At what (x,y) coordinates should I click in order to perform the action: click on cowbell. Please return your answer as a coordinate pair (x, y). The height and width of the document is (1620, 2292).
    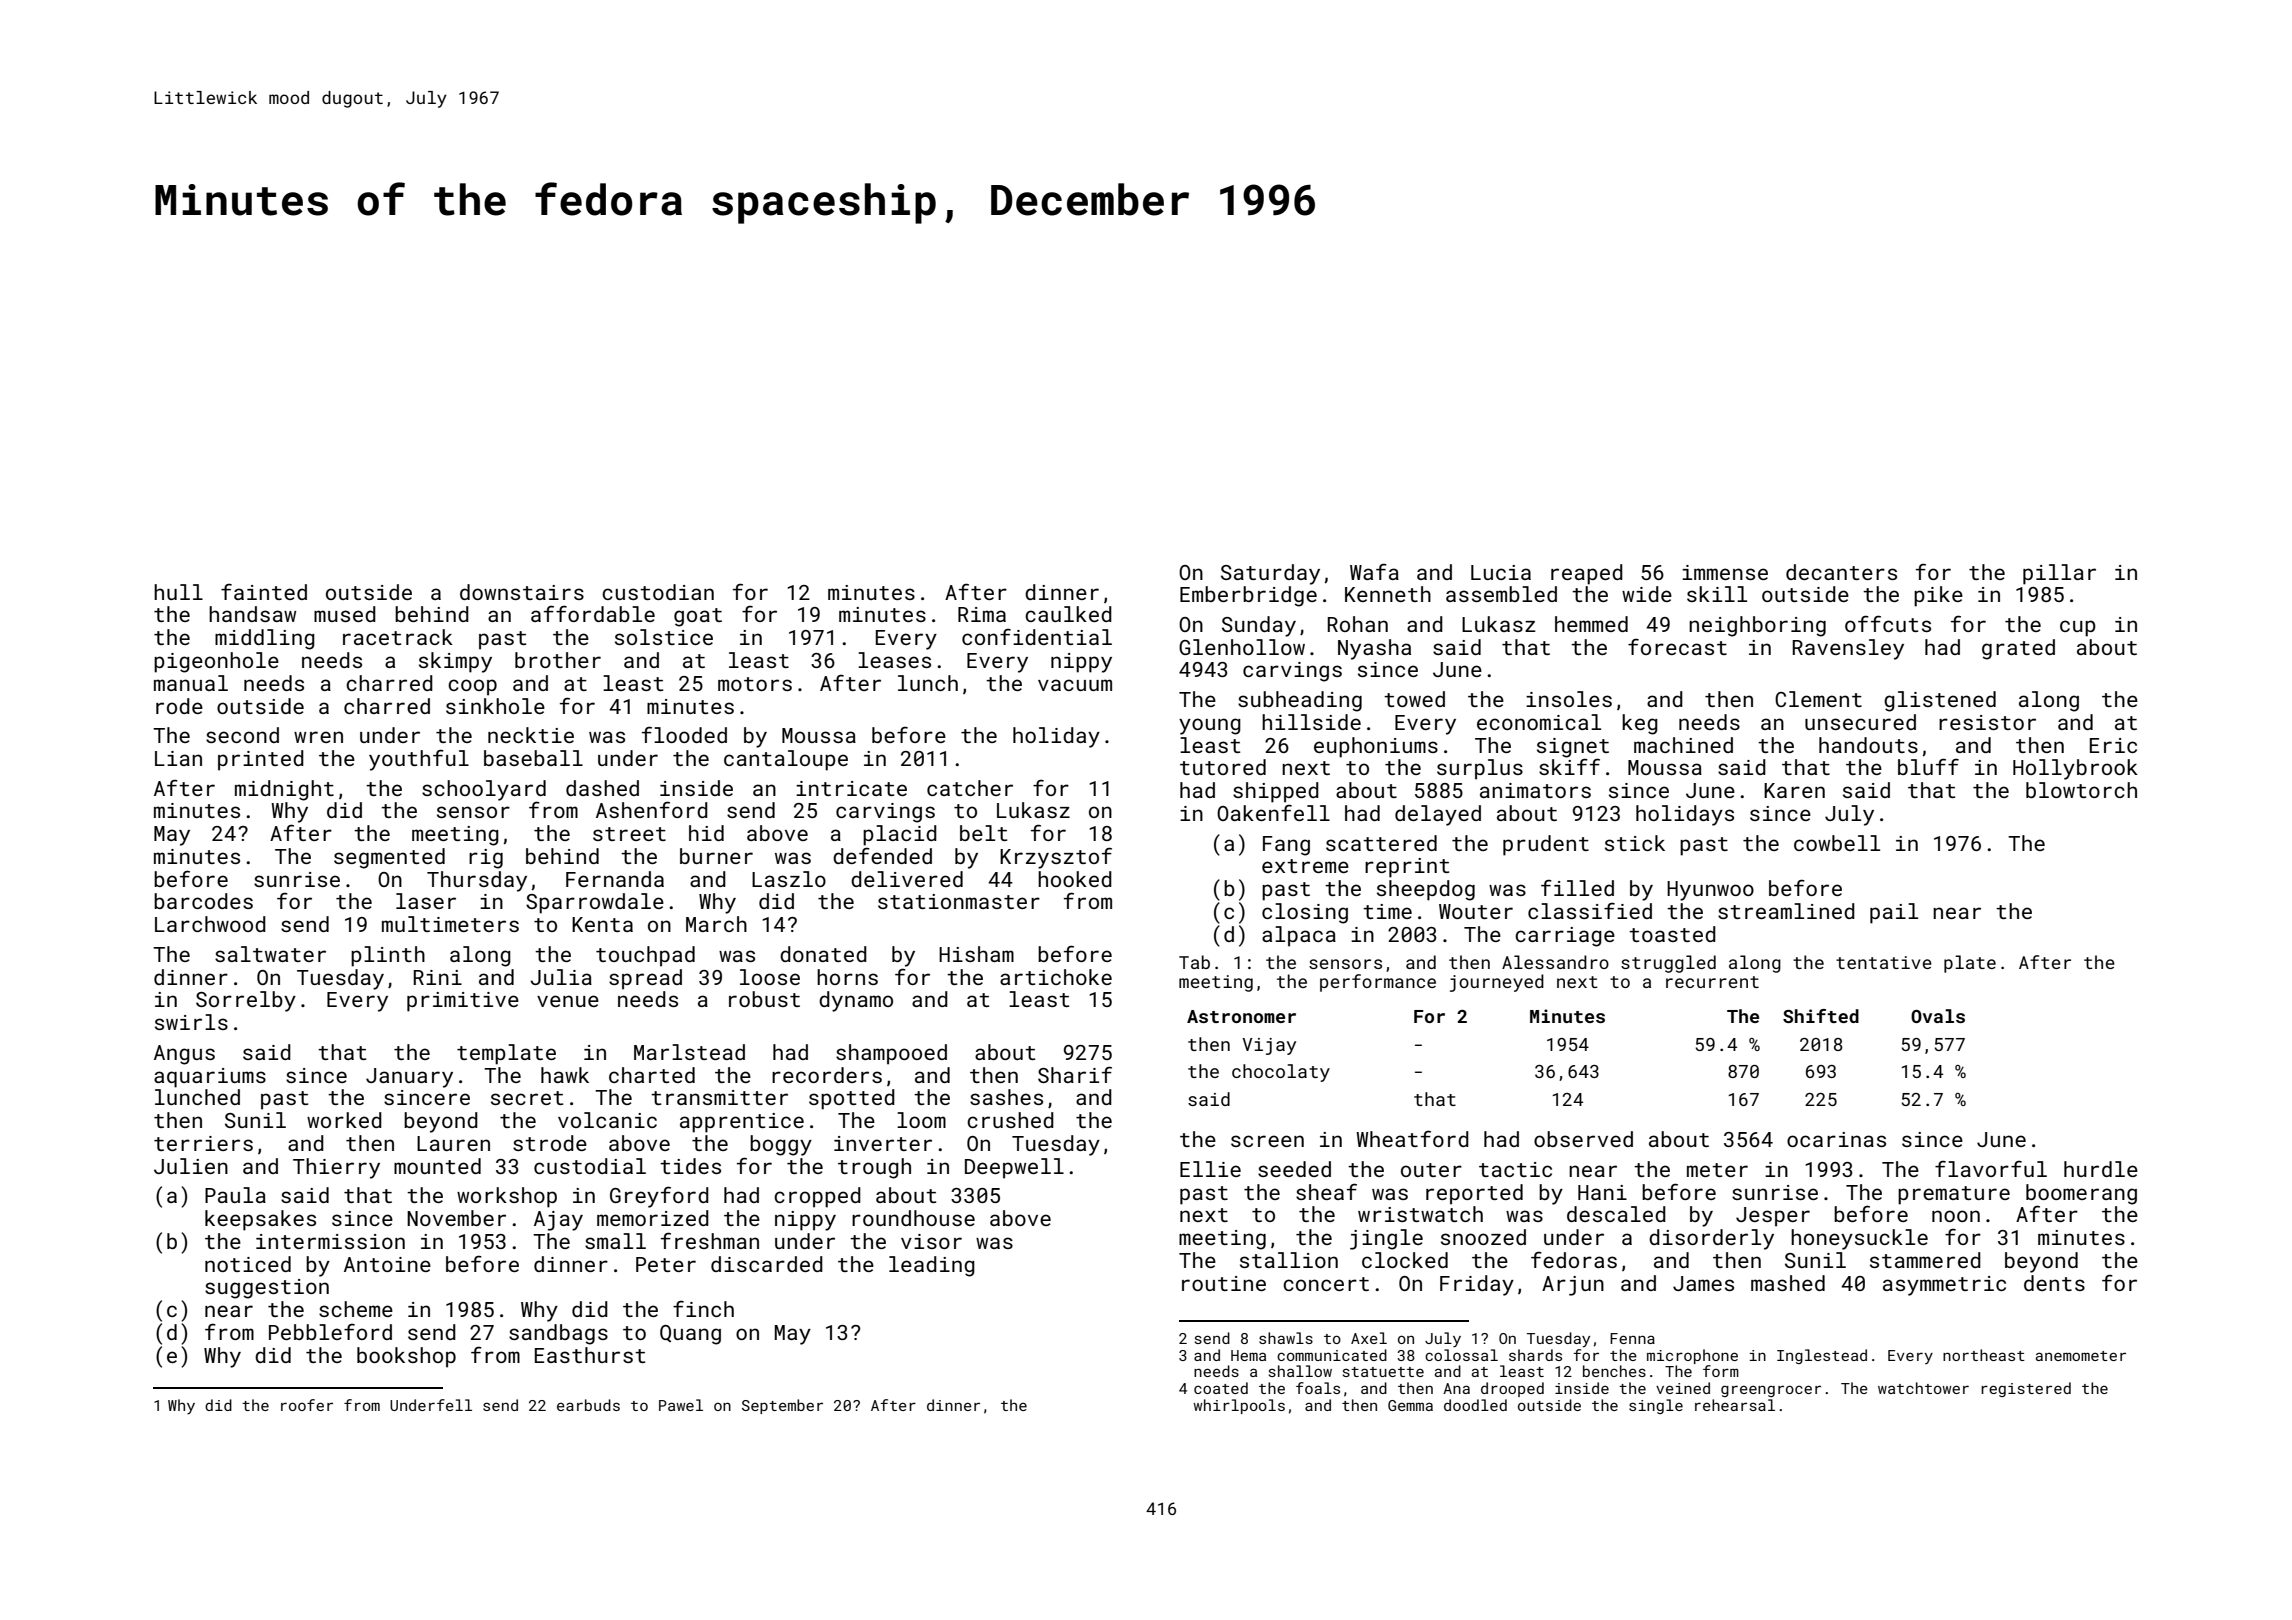
    Looking at the image, I should click on (1837, 843).
